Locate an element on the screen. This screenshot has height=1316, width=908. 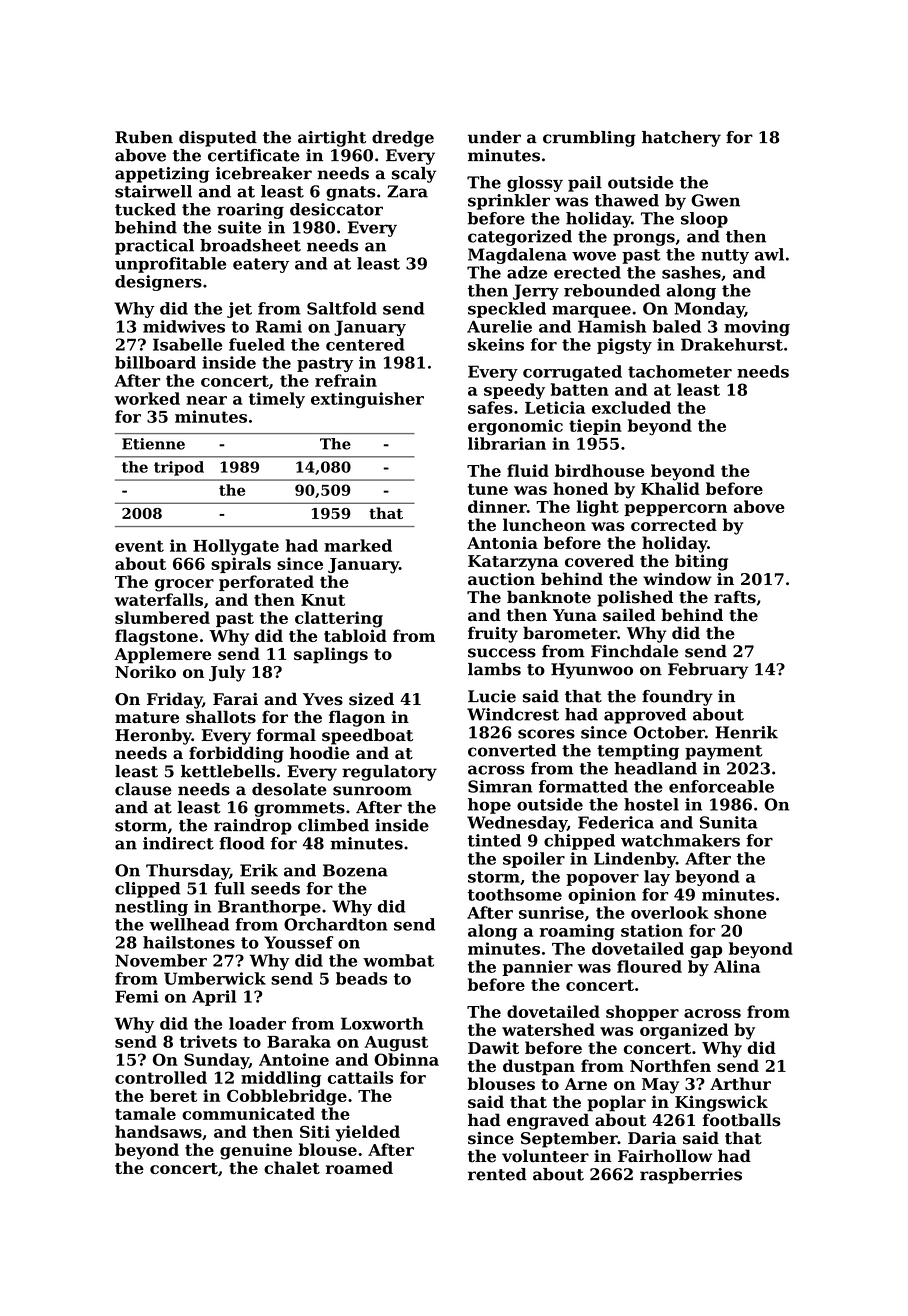
organized is located at coordinates (684, 1031).
